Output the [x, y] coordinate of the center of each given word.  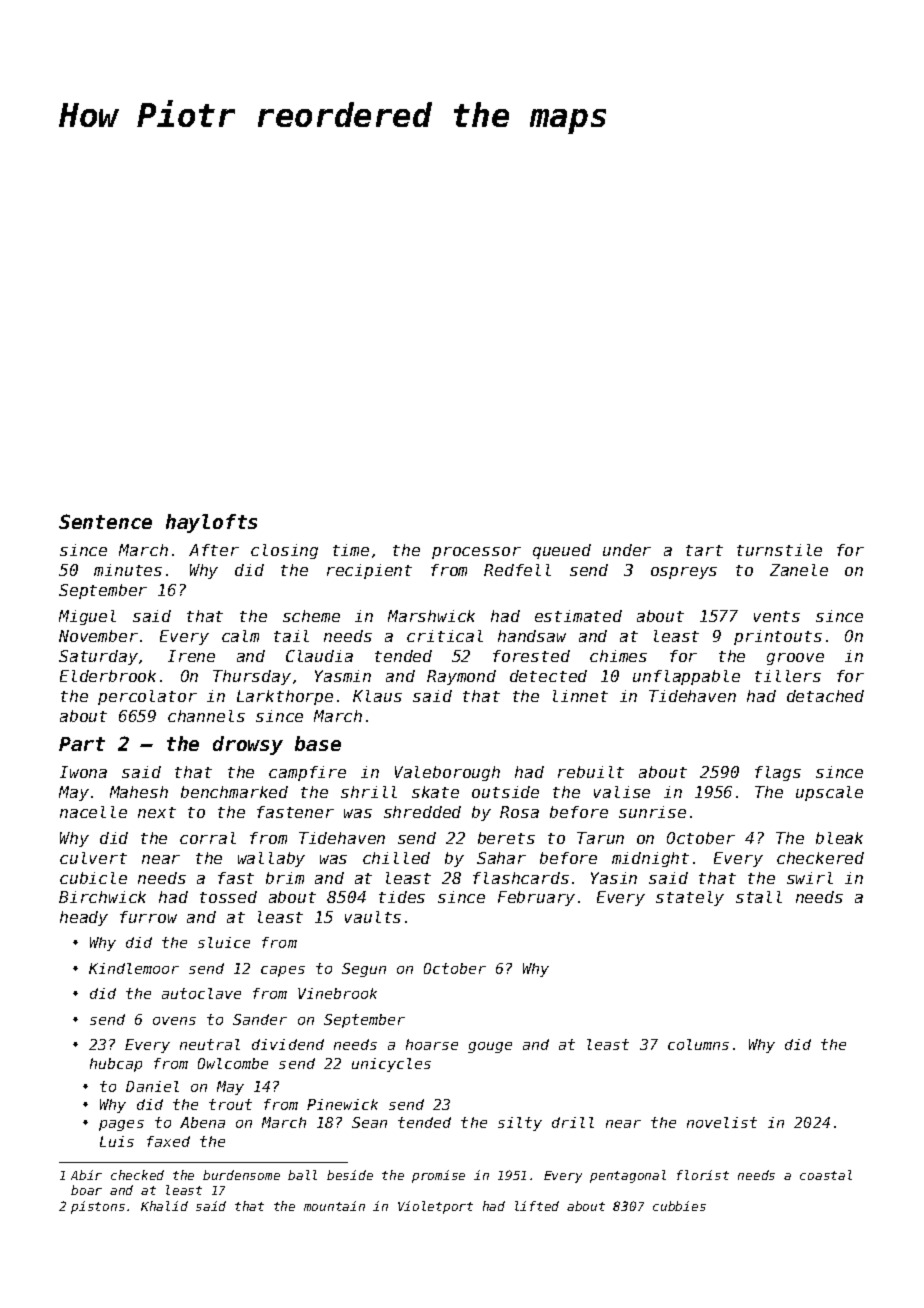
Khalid [164, 1206]
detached [825, 696]
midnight [650, 859]
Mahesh [139, 792]
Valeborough [447, 773]
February [536, 898]
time [351, 550]
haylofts [211, 523]
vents [777, 616]
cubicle [93, 878]
